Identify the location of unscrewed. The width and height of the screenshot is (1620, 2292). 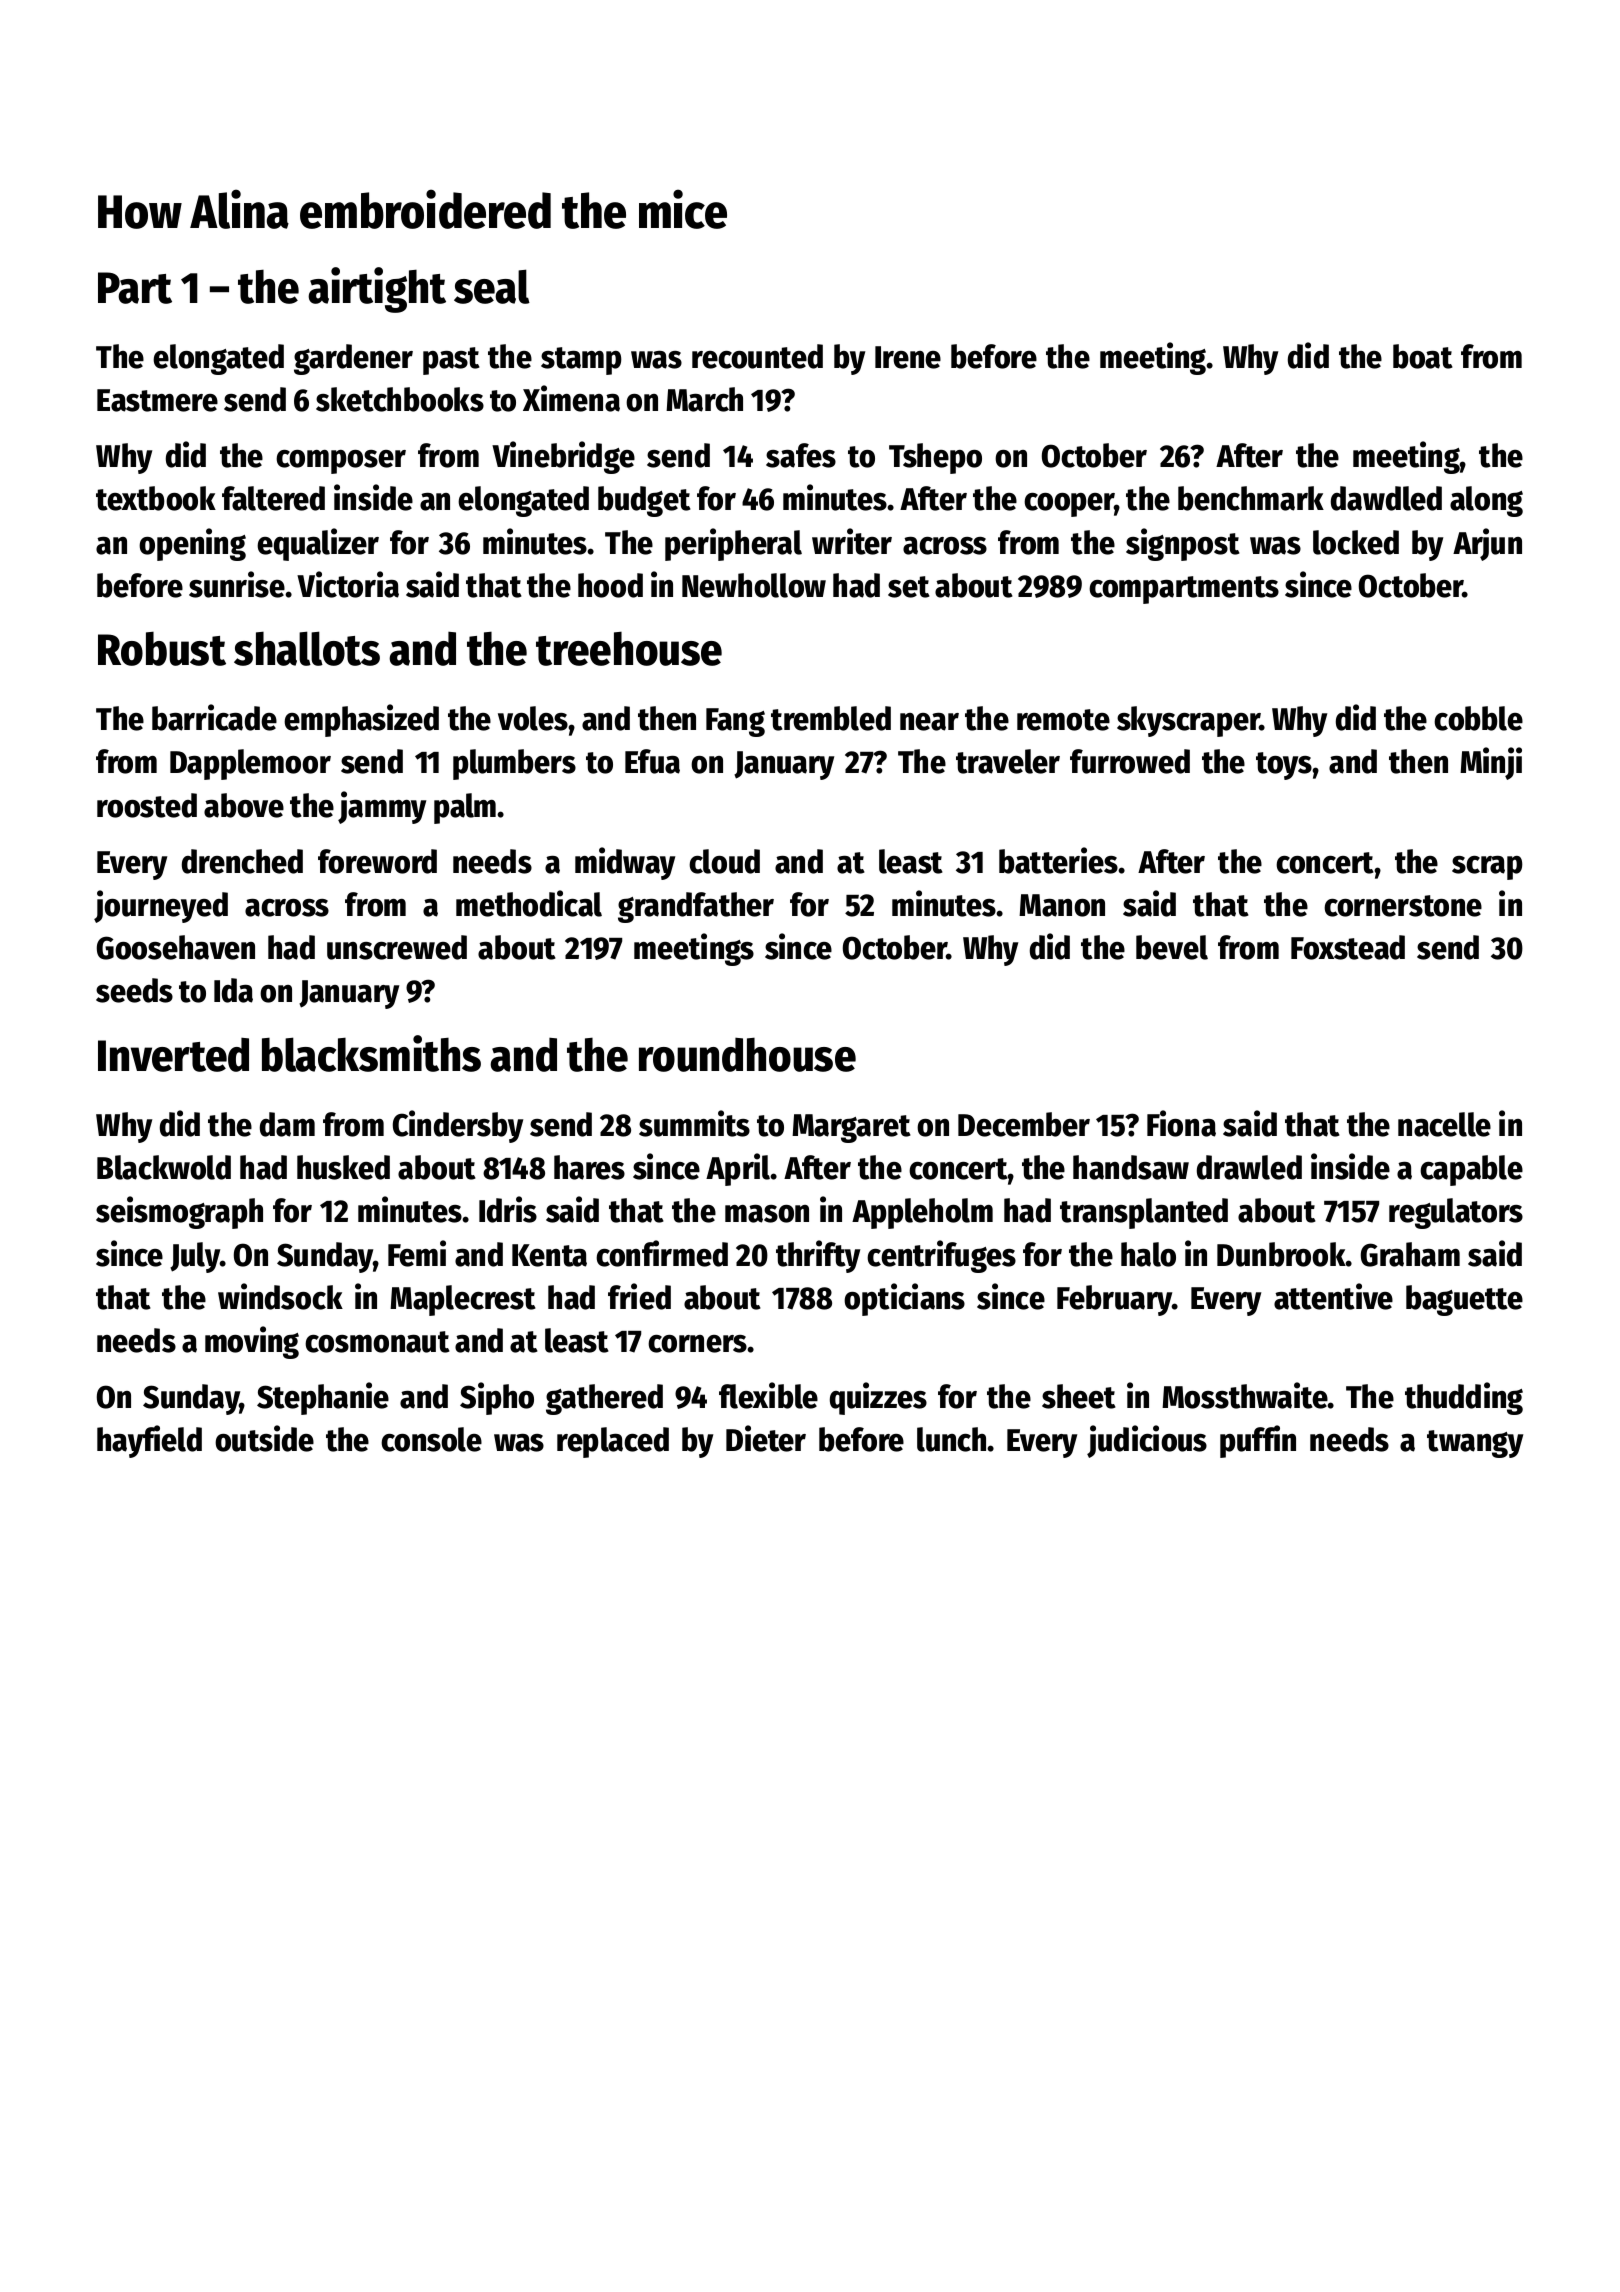
(397, 947).
